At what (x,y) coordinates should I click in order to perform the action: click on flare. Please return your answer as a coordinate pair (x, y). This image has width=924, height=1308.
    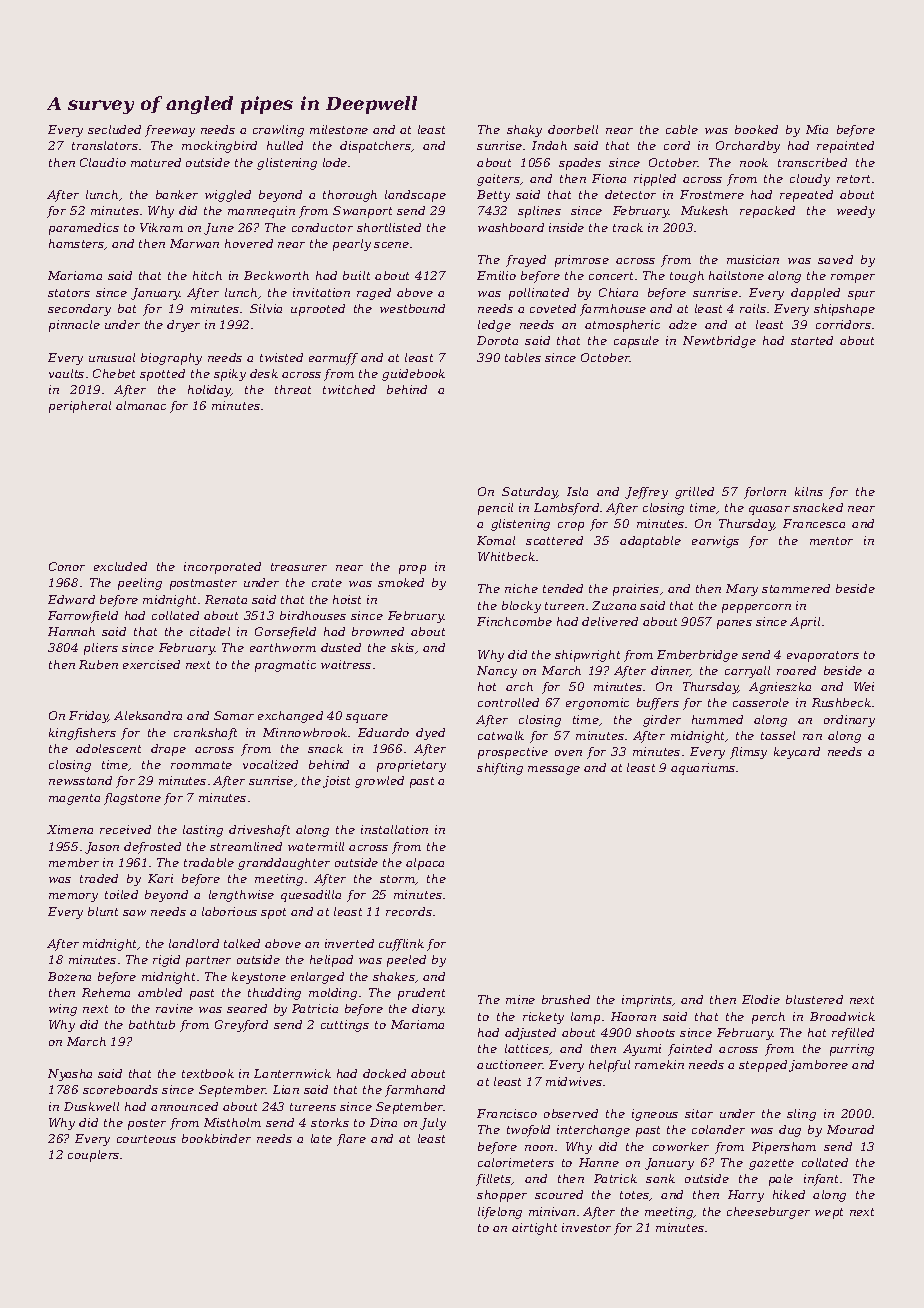
    Looking at the image, I should click on (351, 1140).
